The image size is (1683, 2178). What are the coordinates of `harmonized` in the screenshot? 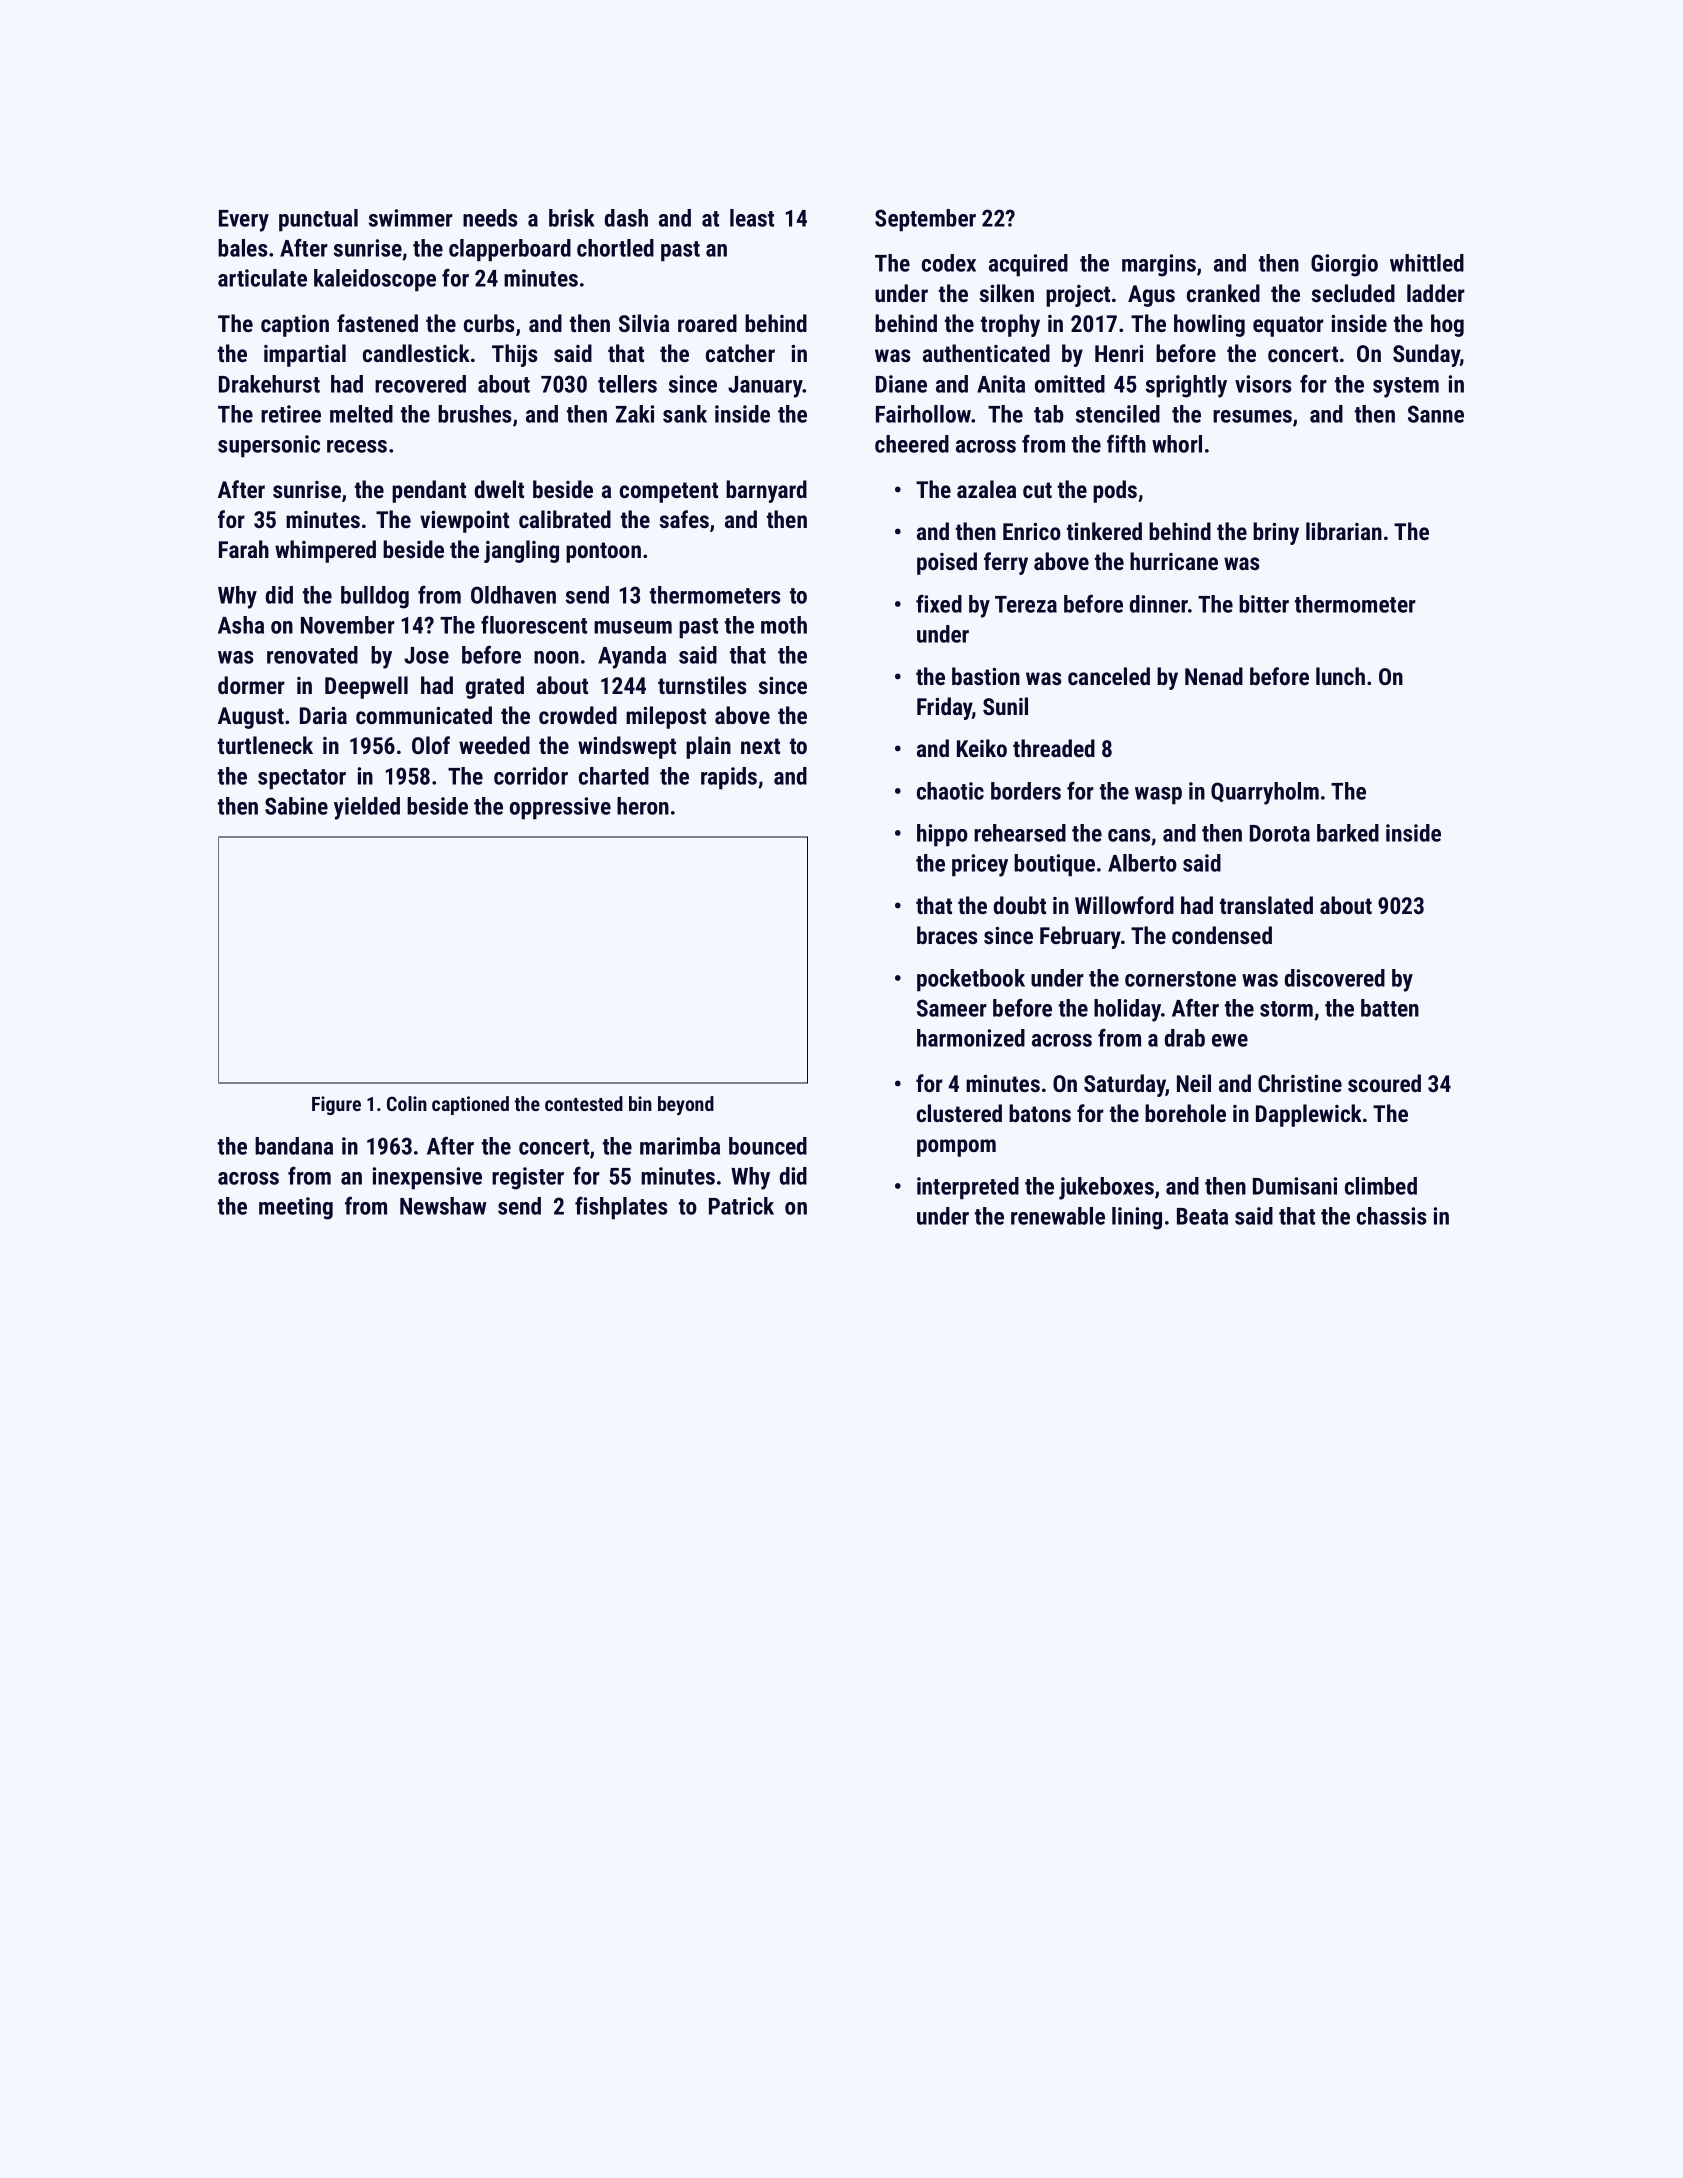 It's located at (971, 1038).
